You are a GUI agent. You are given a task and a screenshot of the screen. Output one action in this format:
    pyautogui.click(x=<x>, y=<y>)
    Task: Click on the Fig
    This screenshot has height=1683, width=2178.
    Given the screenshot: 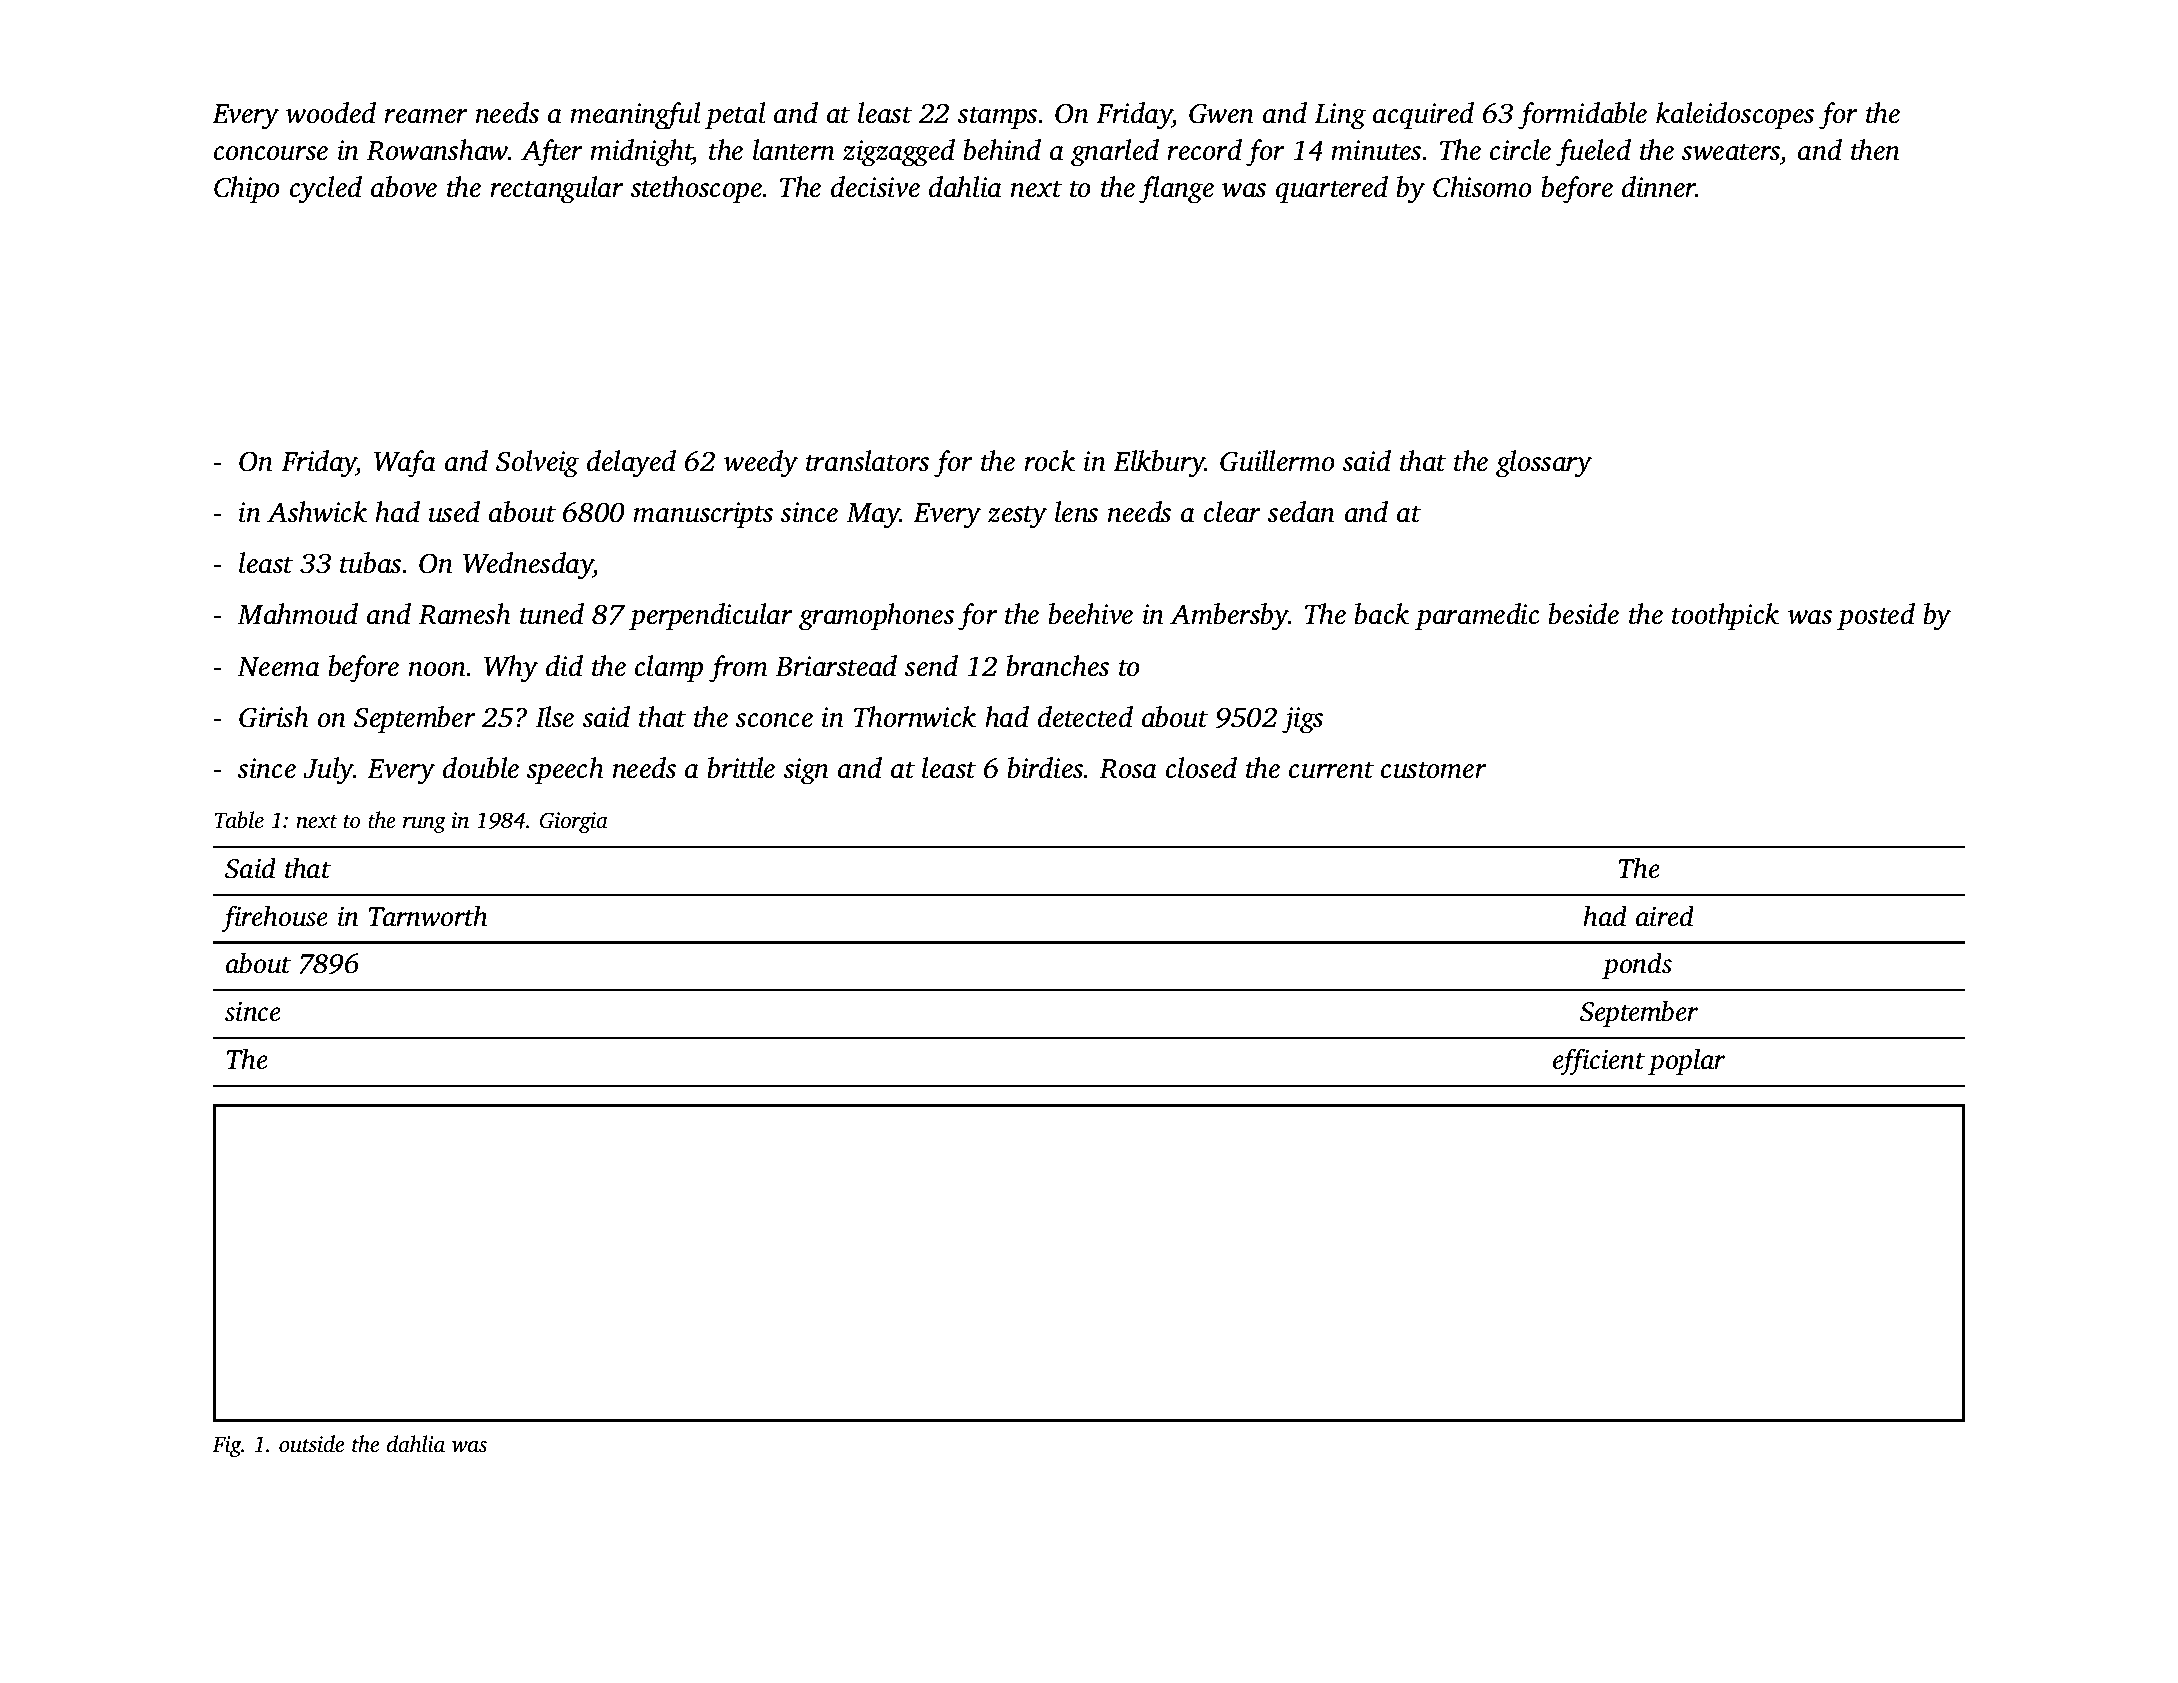 What is the action you would take?
    pyautogui.click(x=226, y=1446)
